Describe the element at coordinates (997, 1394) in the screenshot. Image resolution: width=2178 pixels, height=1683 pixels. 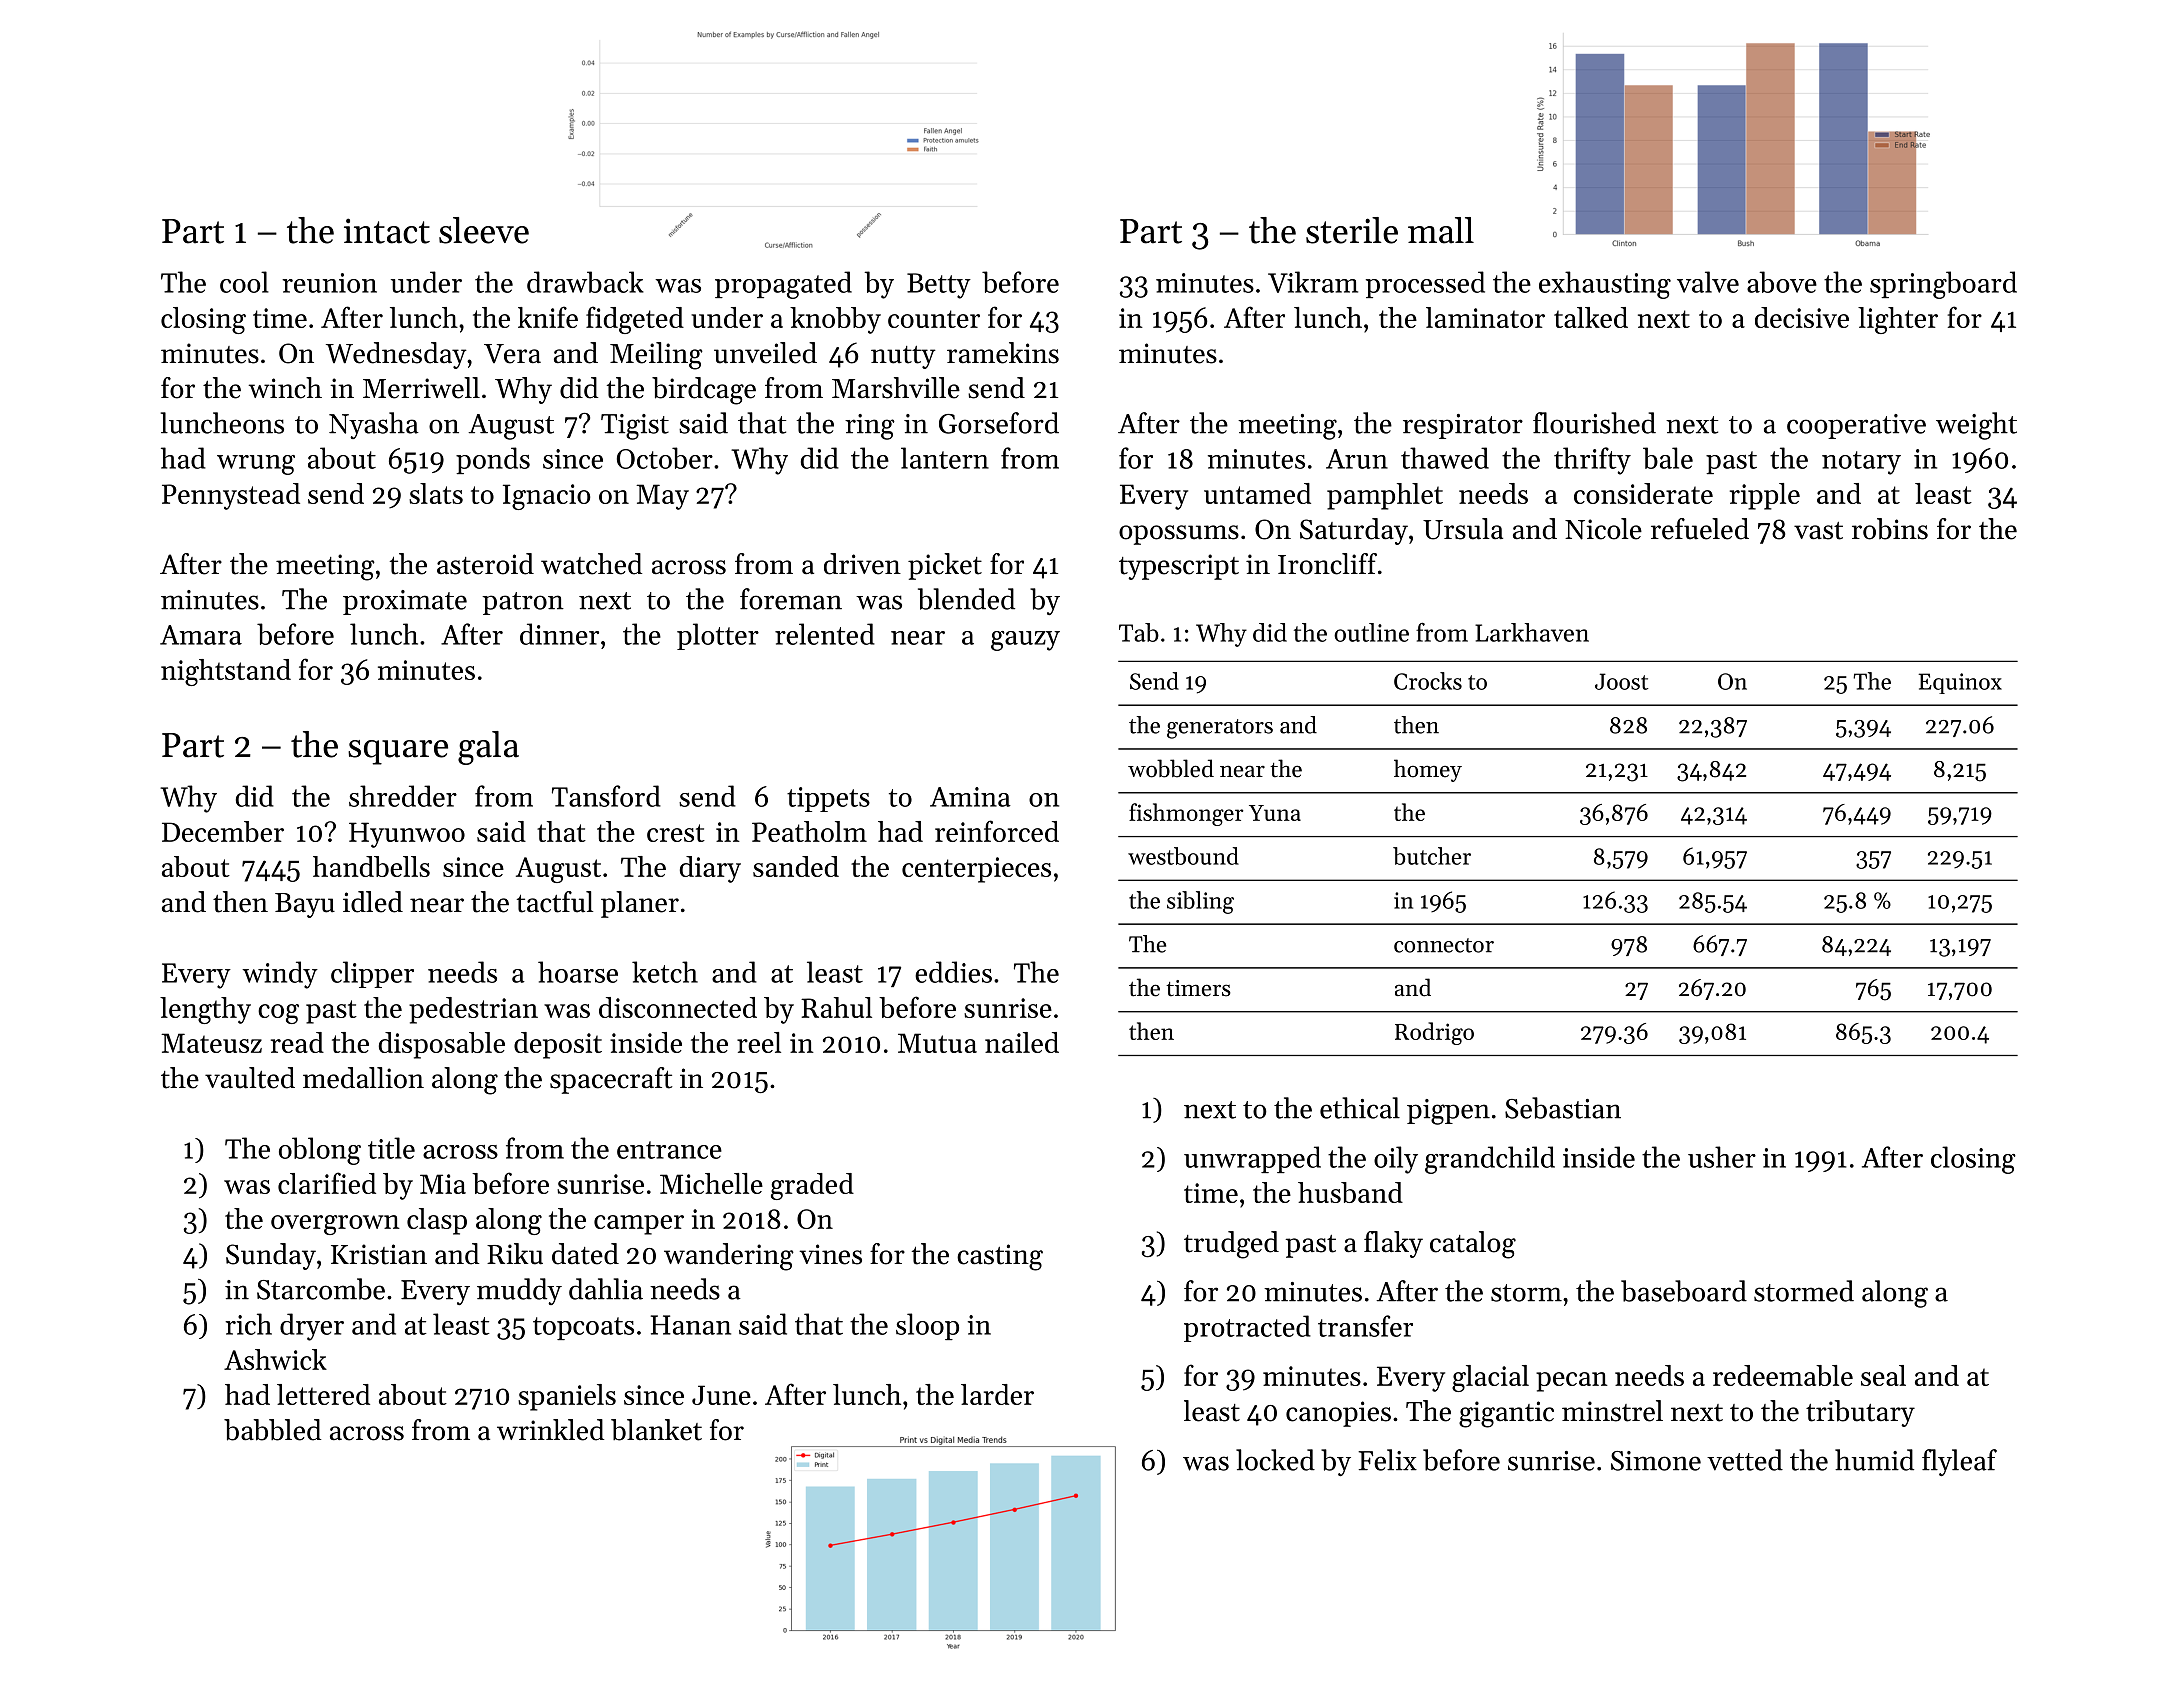
I see `larder` at that location.
